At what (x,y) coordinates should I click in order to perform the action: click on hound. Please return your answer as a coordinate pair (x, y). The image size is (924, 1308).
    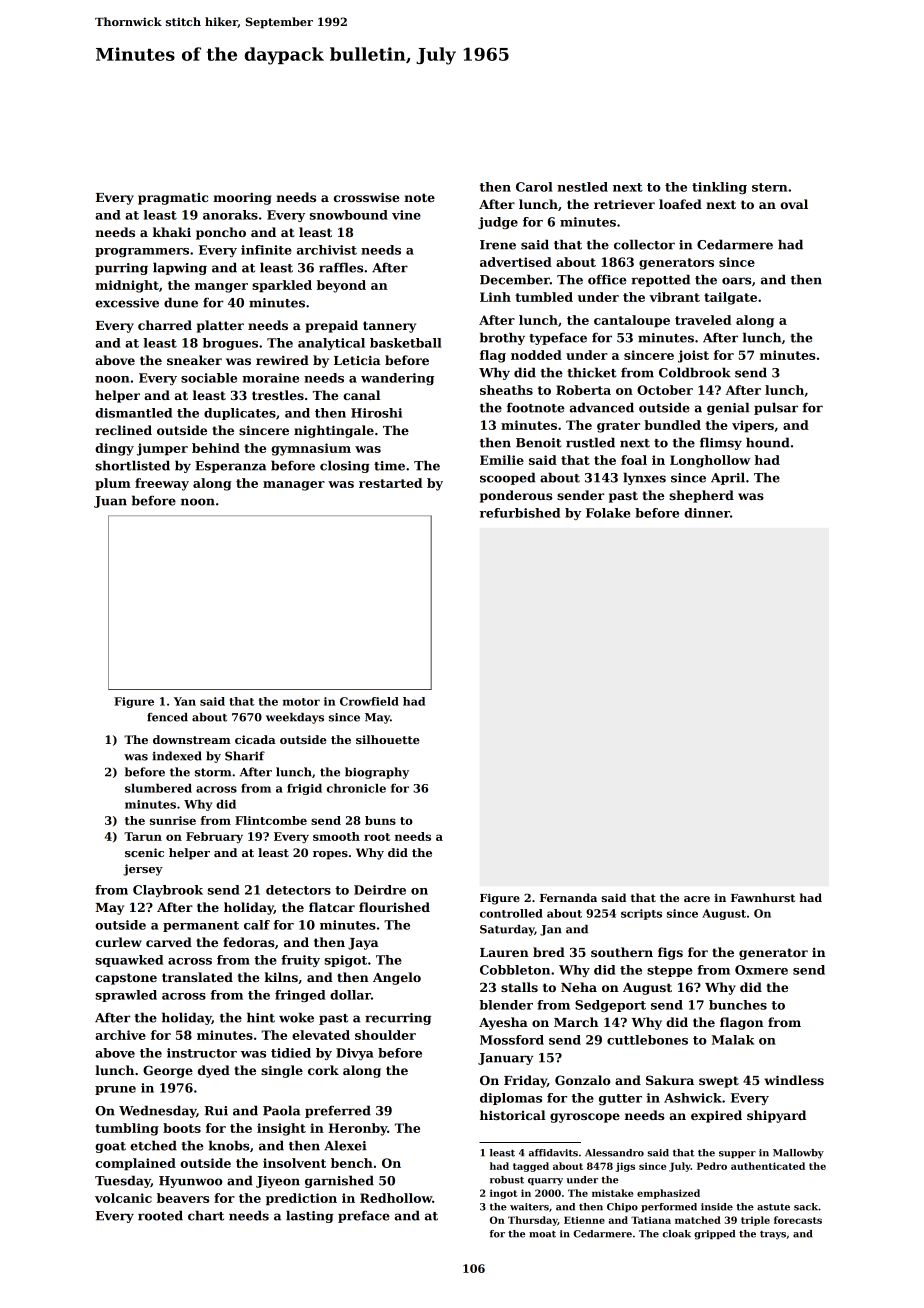
    Looking at the image, I should click on (768, 442).
